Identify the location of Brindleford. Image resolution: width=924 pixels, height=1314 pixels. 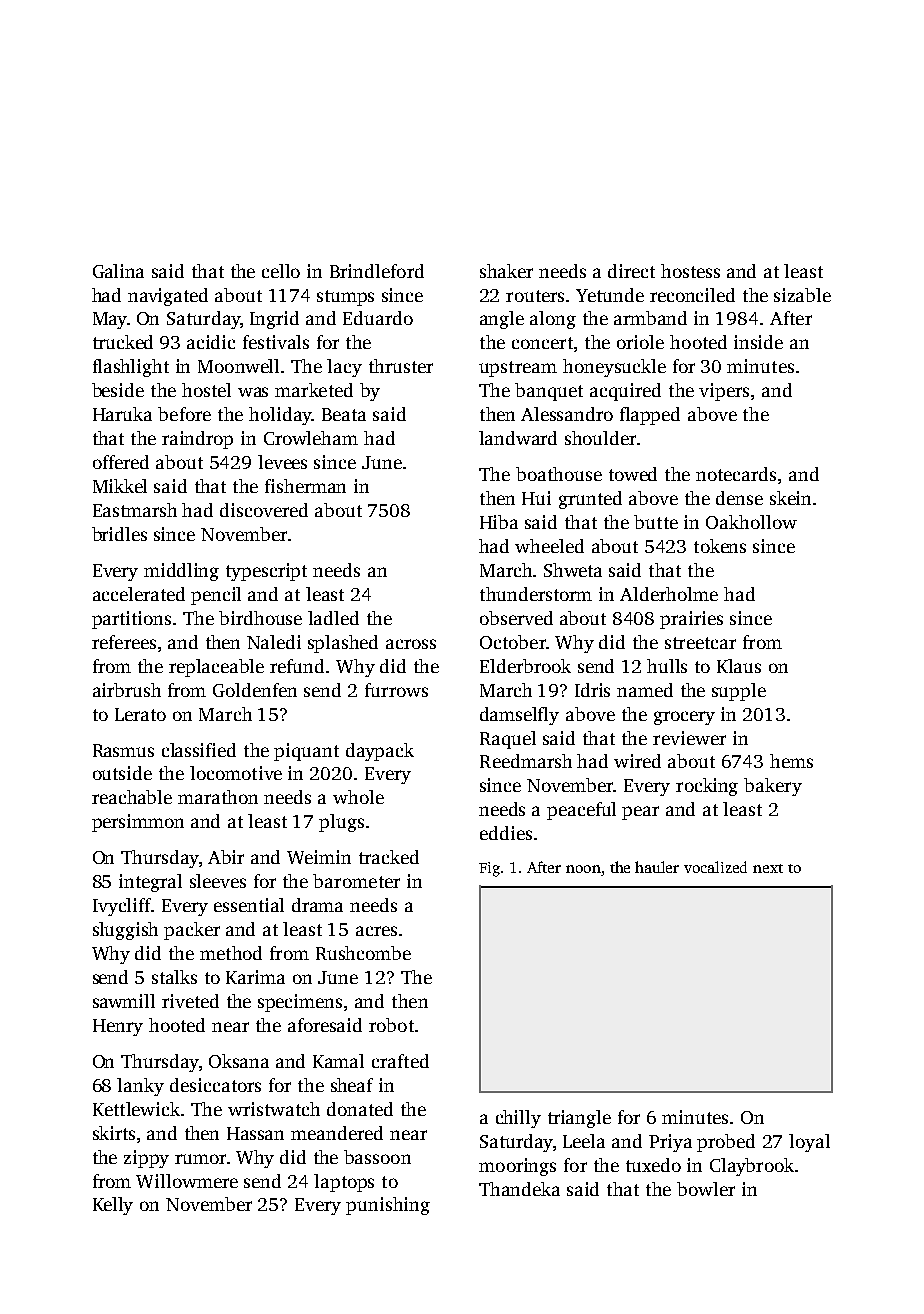
(377, 271).
